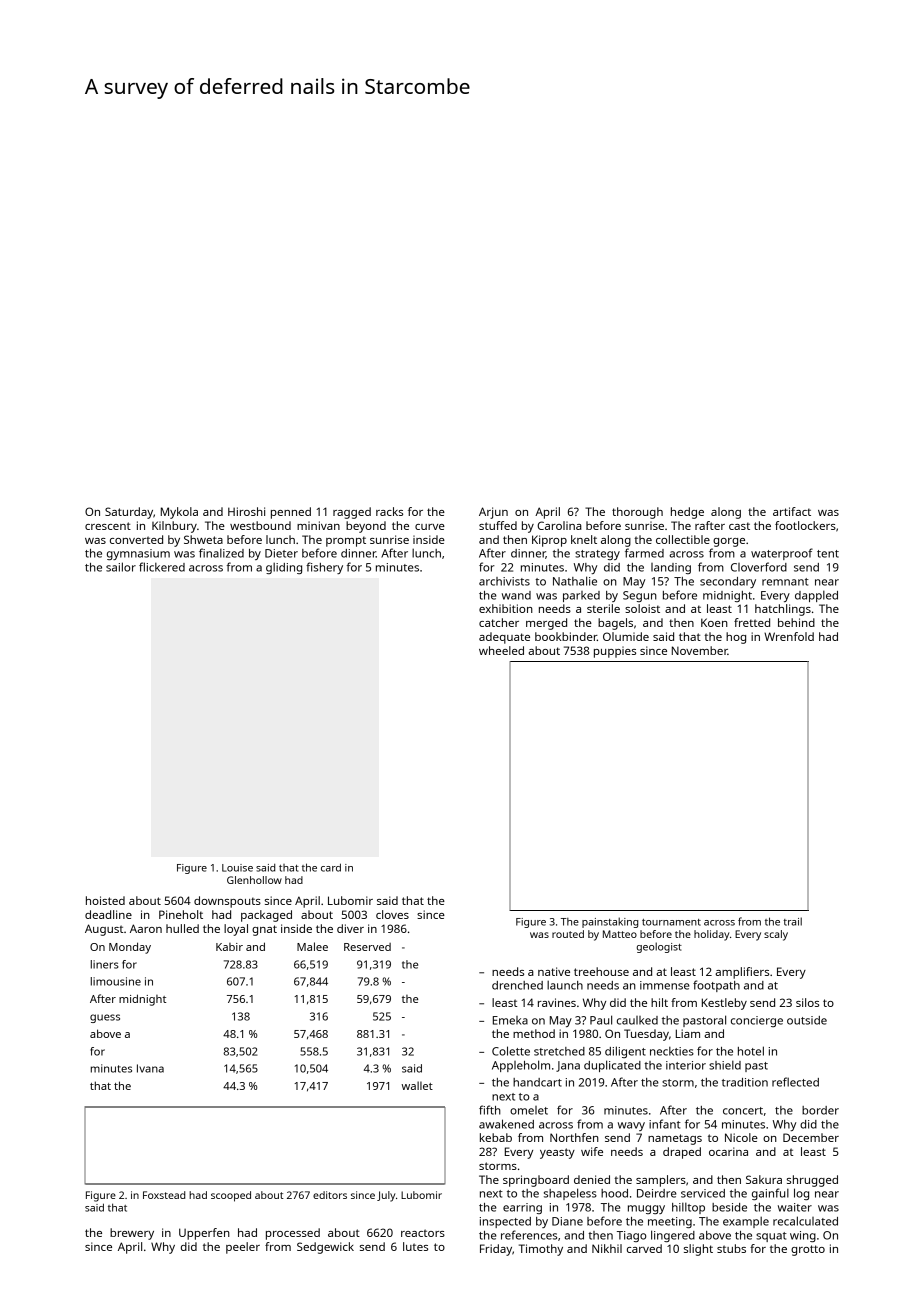 This image has height=1308, width=924. Describe the element at coordinates (182, 928) in the image. I see `hulled` at that location.
